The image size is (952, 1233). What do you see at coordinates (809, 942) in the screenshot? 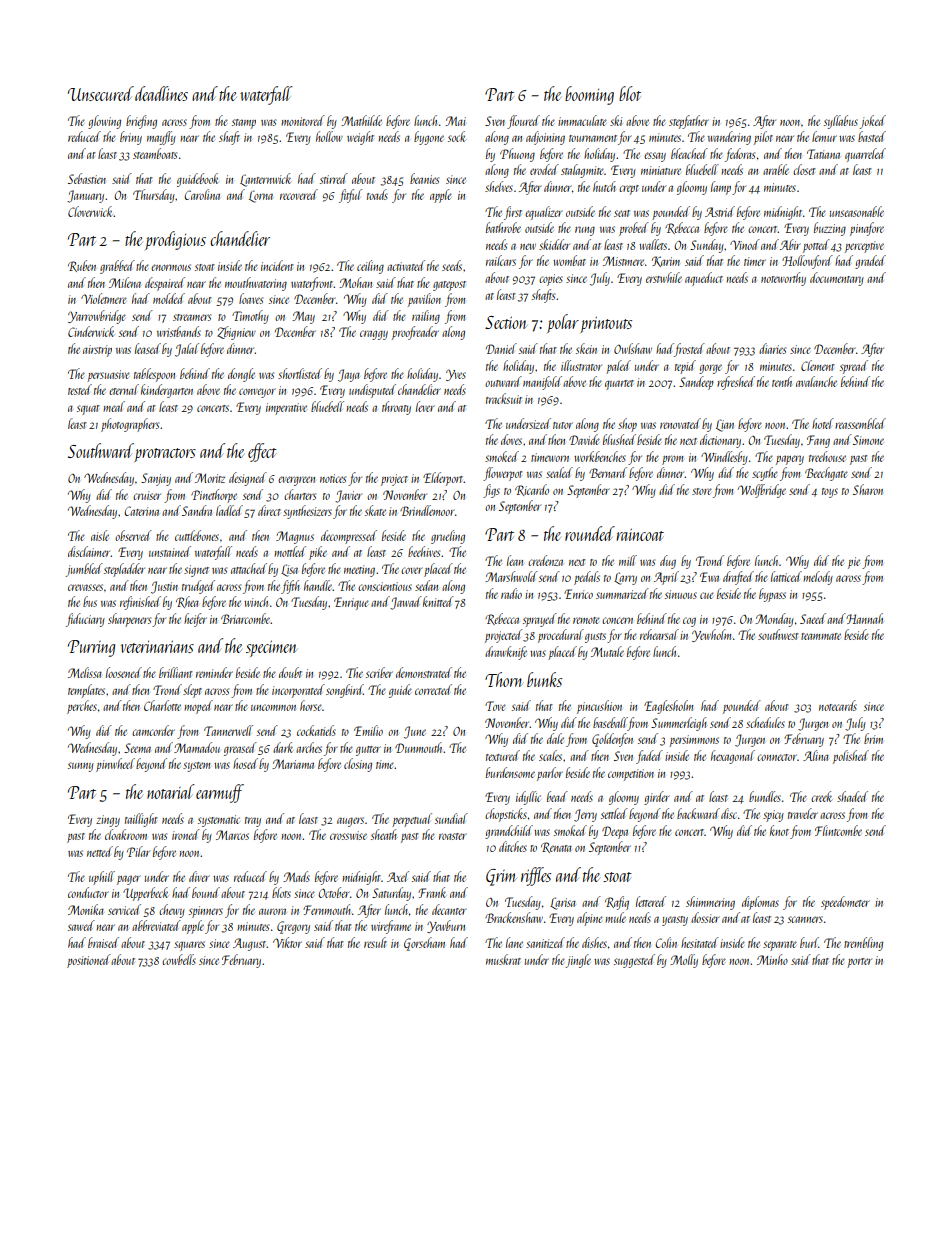
I see `burl` at bounding box center [809, 942].
